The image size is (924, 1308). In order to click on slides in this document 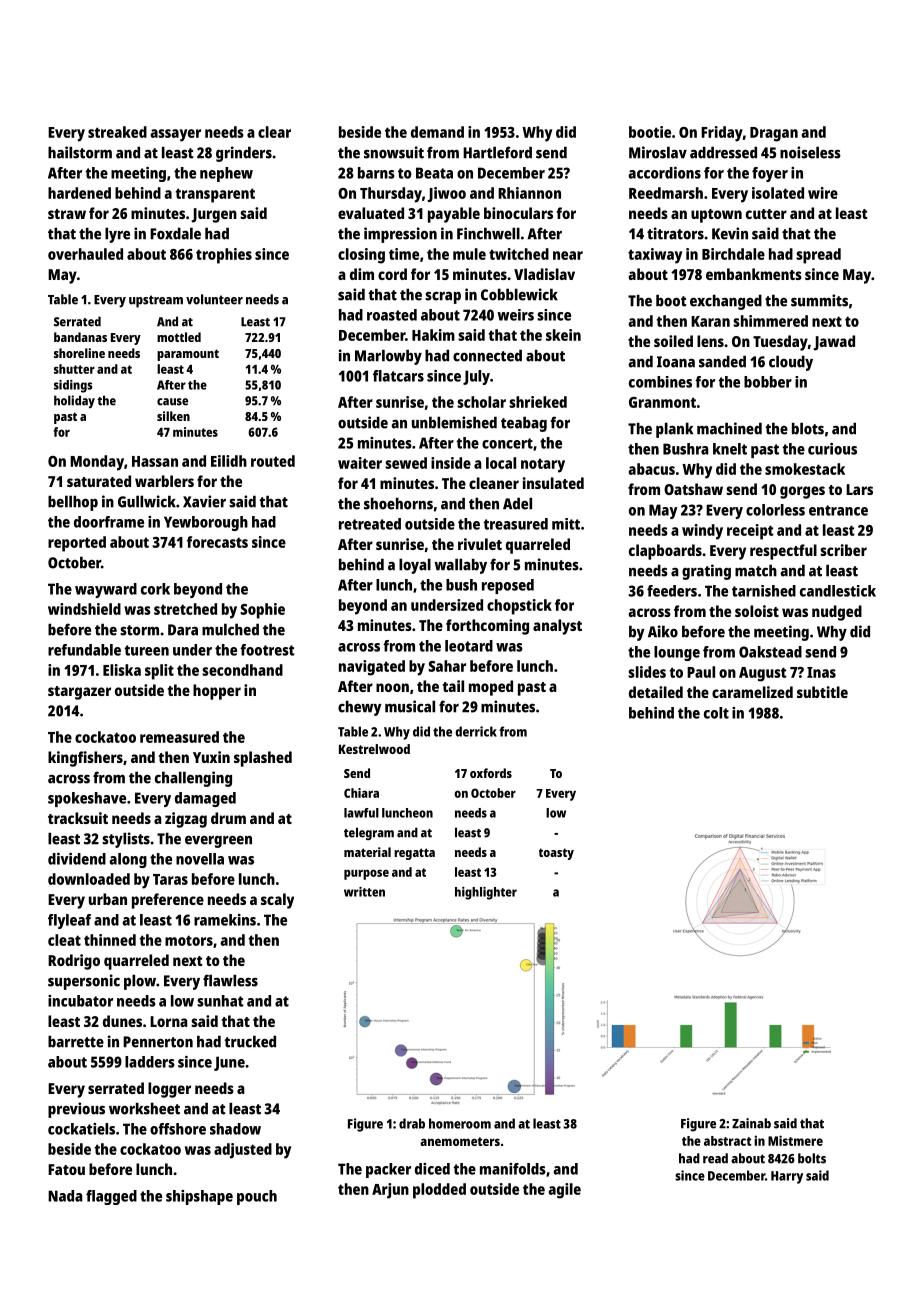, I will do `click(647, 672)`.
